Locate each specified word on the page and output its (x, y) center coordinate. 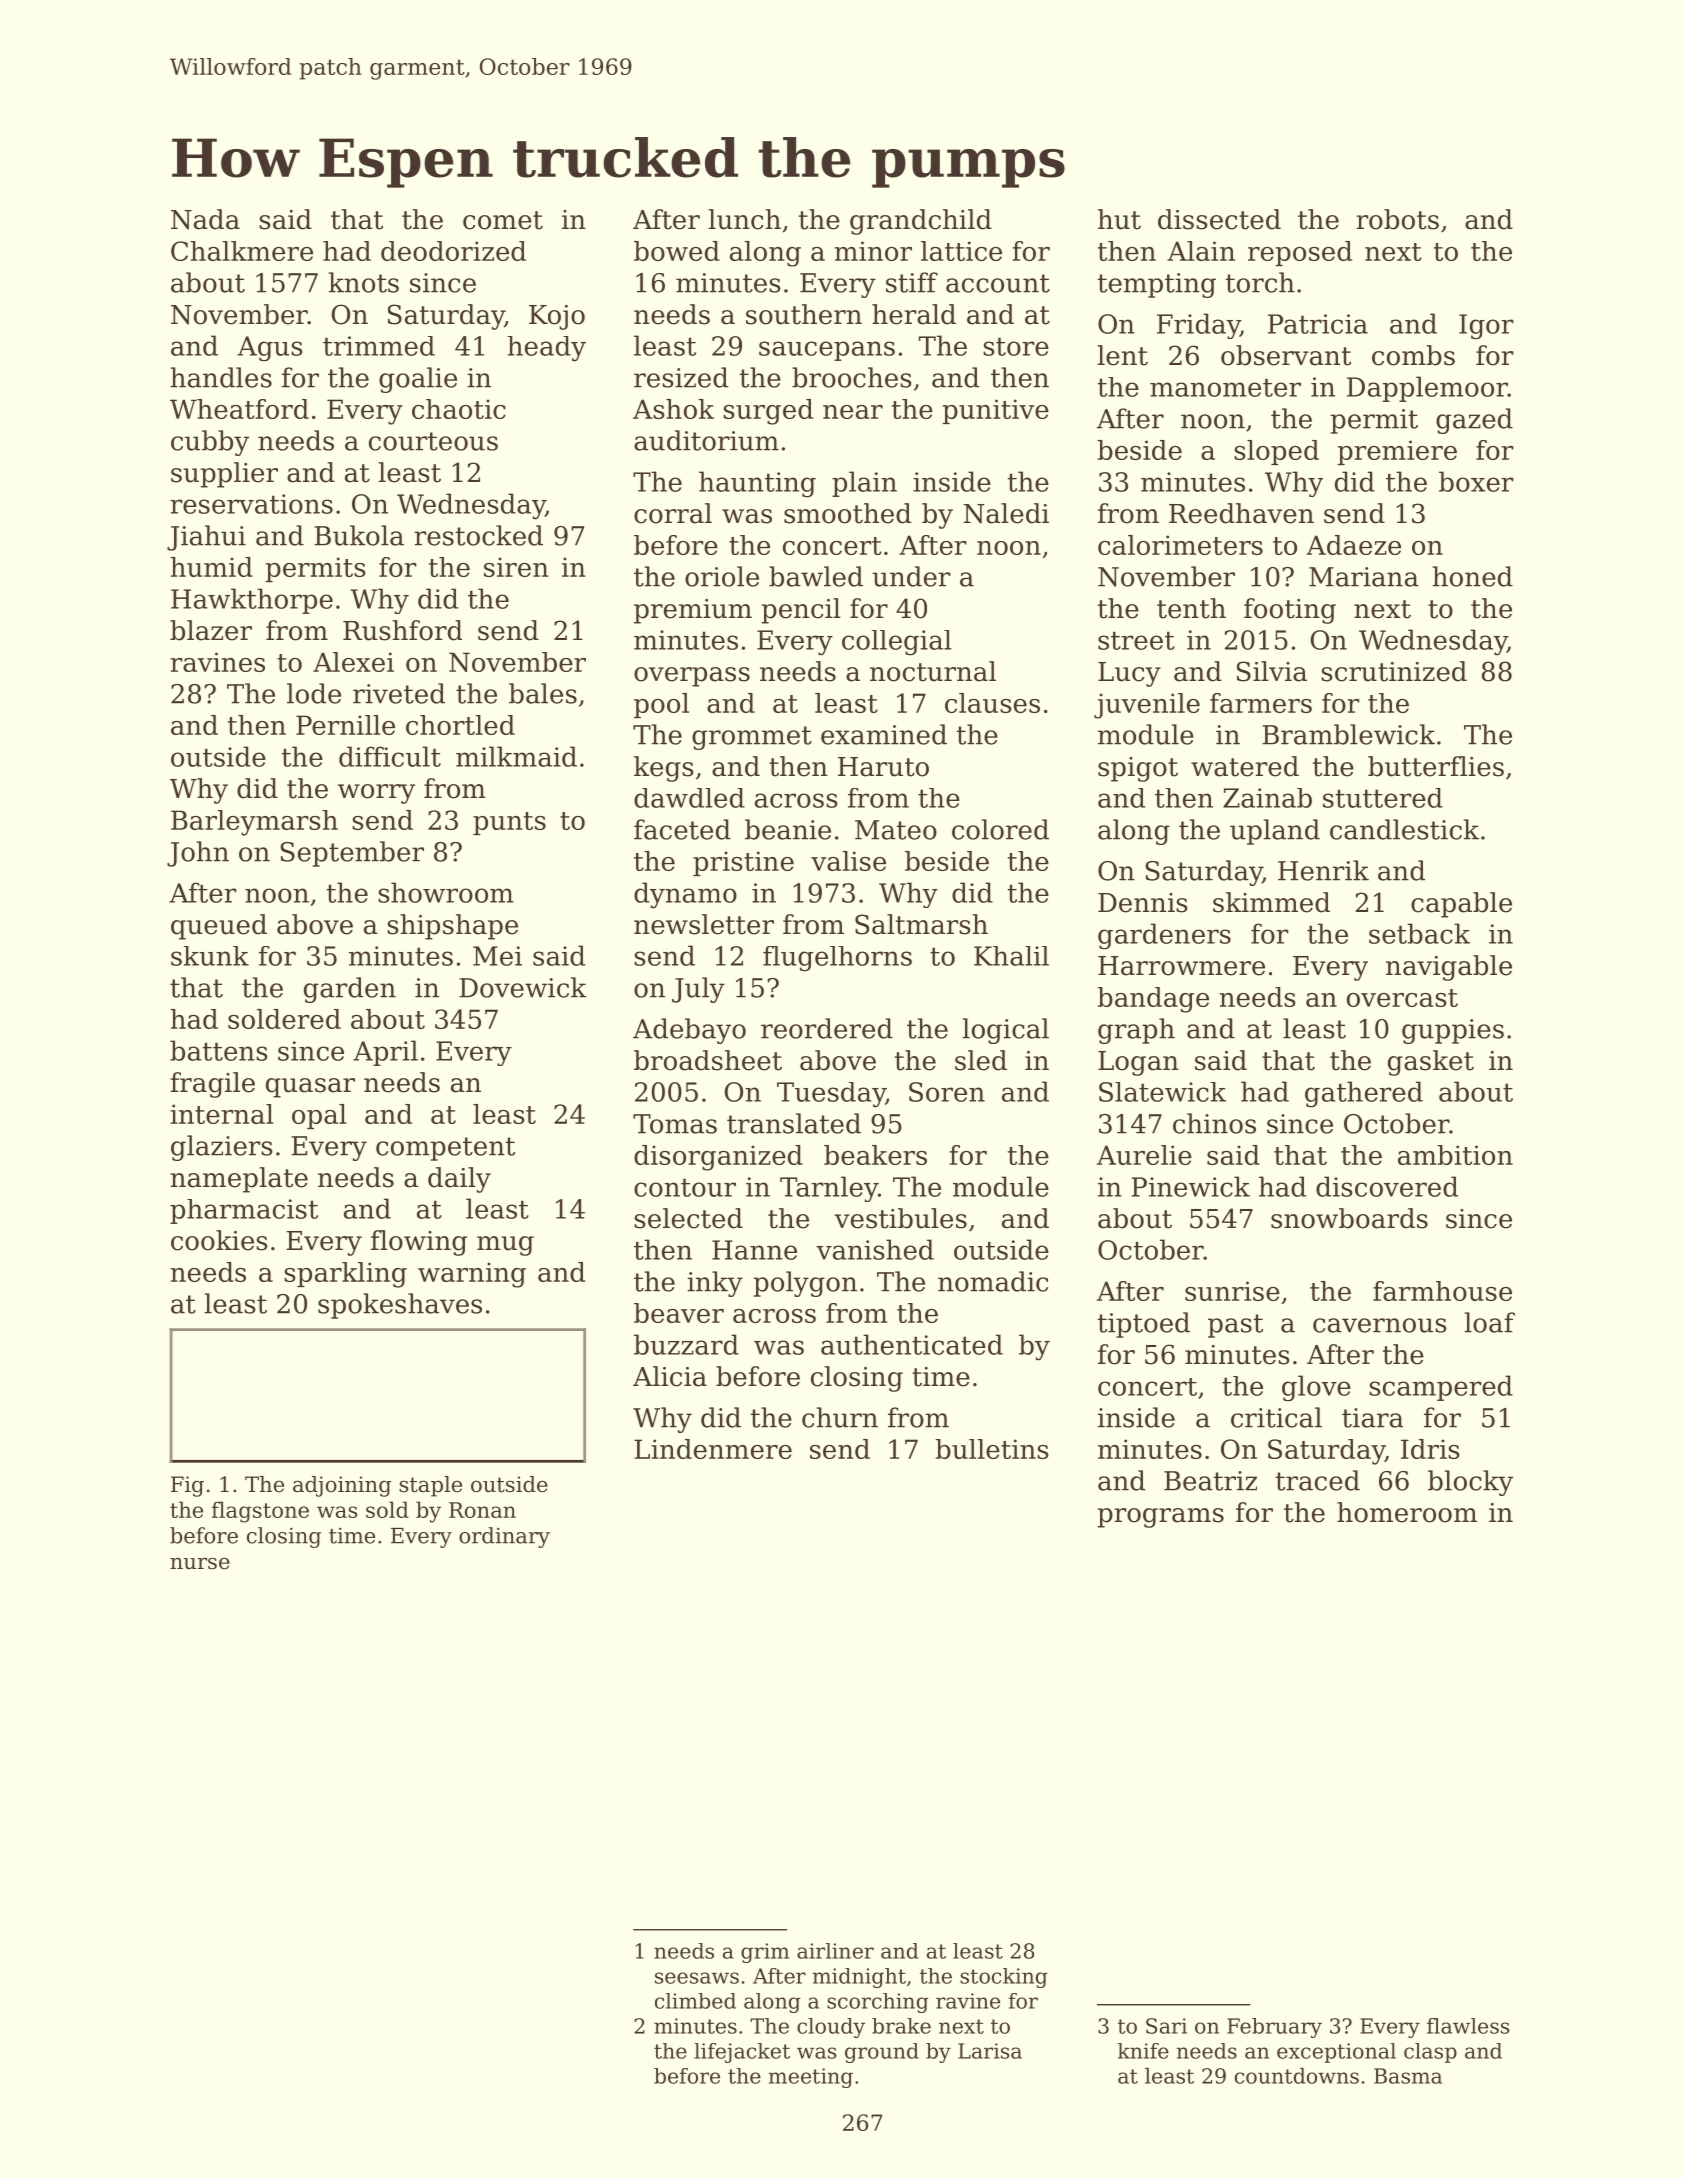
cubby (210, 443)
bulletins (992, 1449)
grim (765, 1953)
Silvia (1272, 671)
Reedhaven (1241, 513)
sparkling (345, 1275)
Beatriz (1210, 1481)
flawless (1468, 2026)
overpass (692, 677)
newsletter (704, 924)
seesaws (697, 1978)
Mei (497, 956)
